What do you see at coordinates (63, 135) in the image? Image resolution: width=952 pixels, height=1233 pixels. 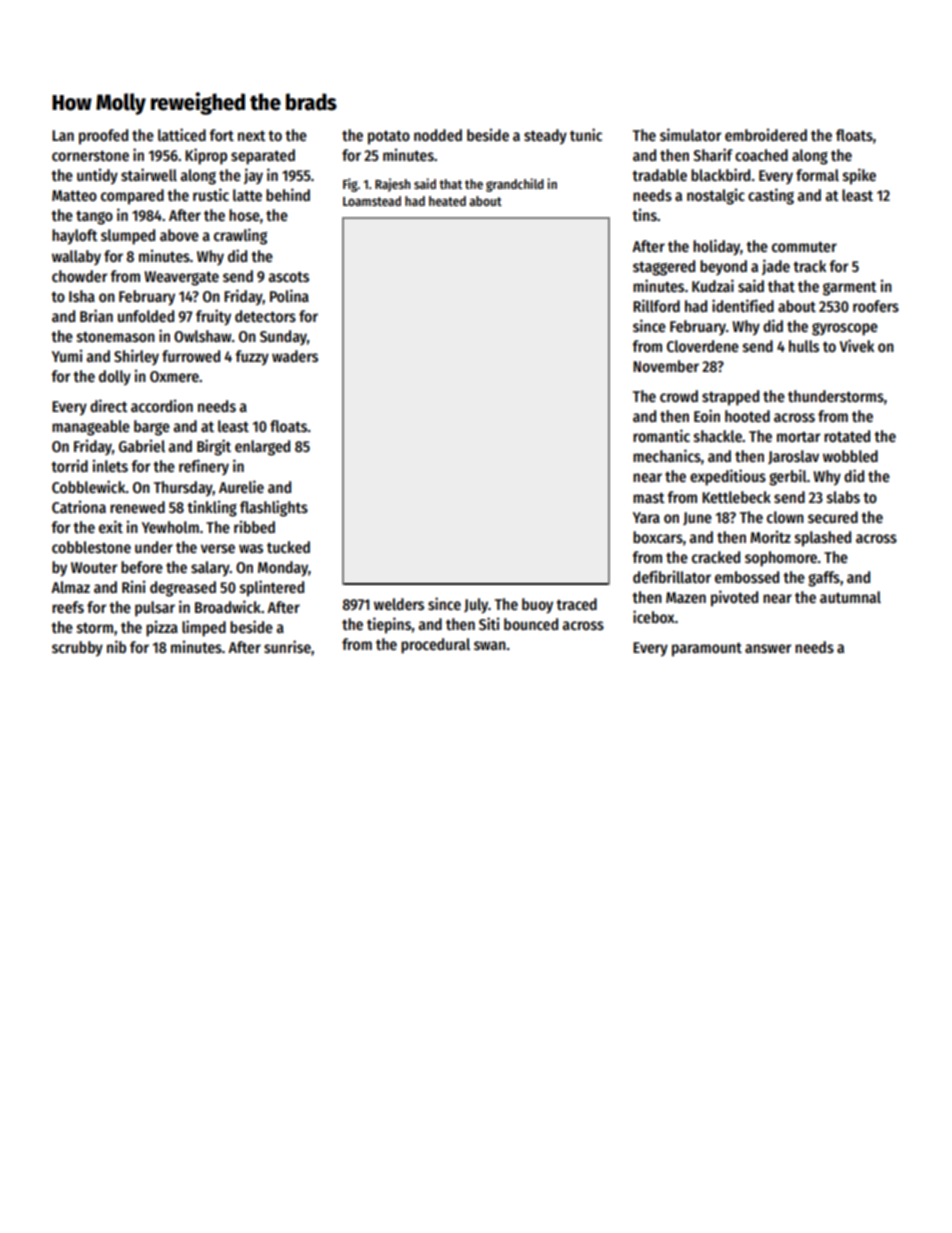 I see `Lan` at bounding box center [63, 135].
